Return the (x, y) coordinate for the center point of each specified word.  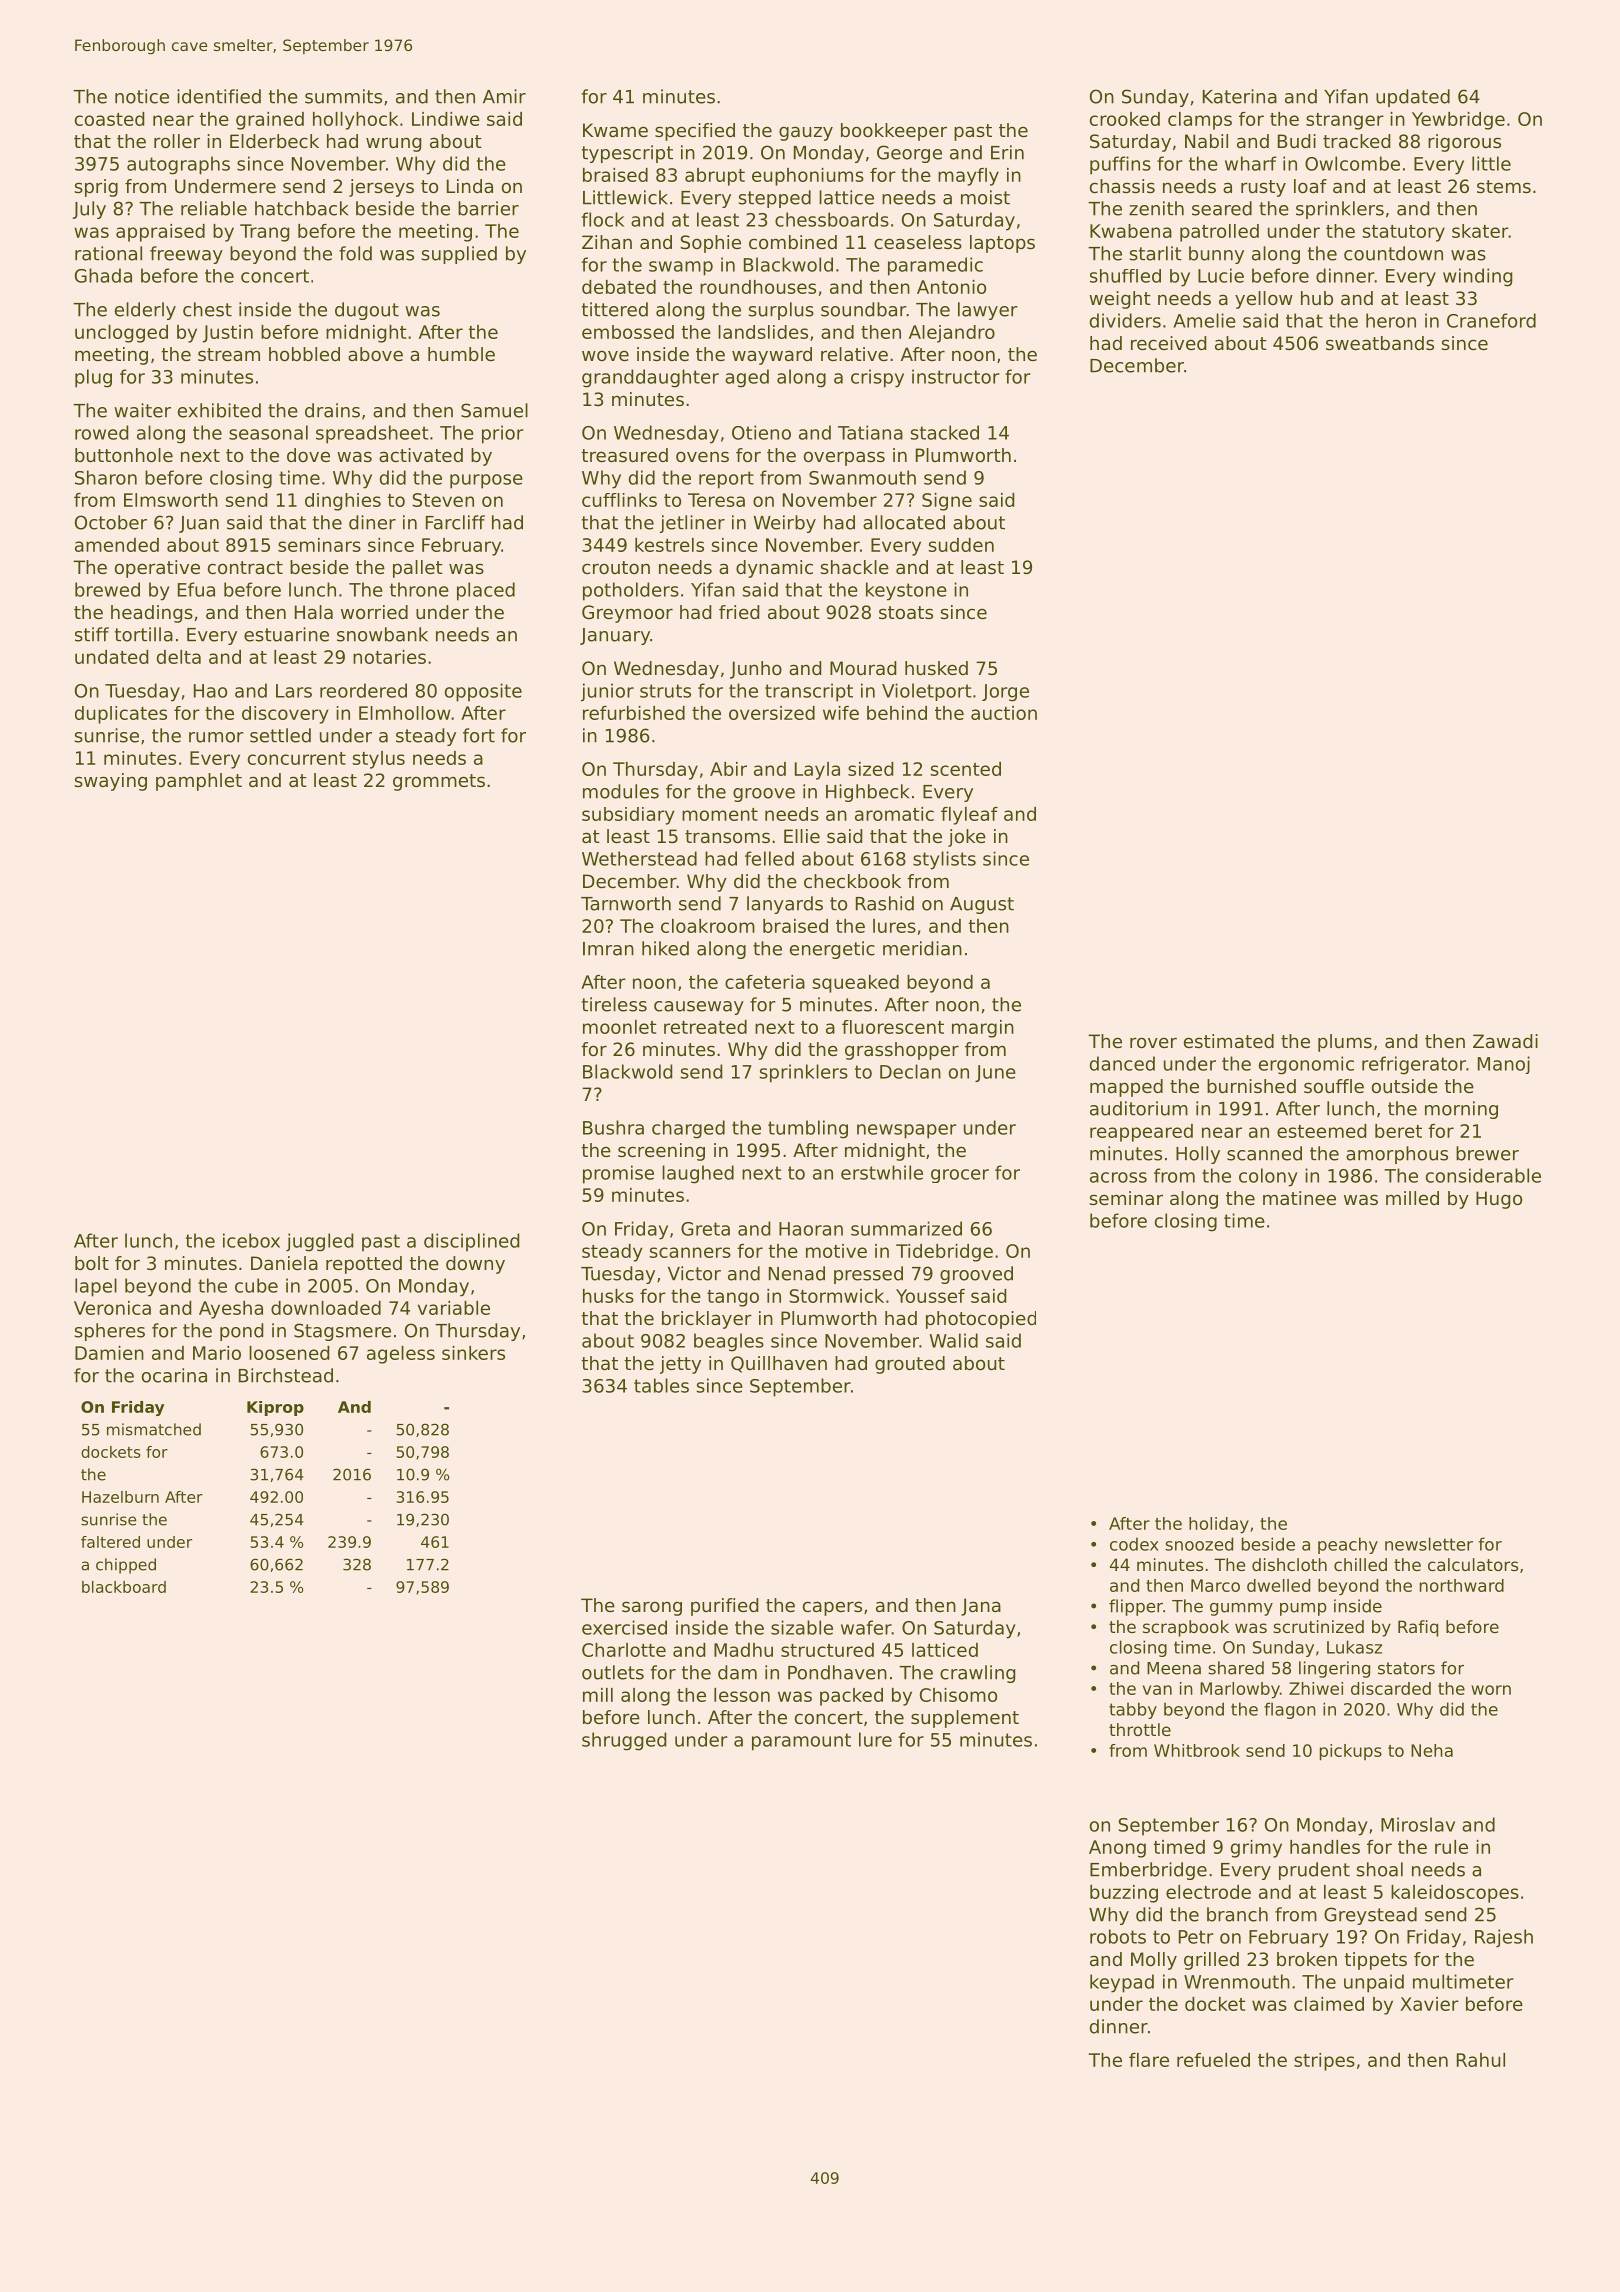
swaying (111, 782)
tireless (614, 1004)
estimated (1229, 1041)
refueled (1213, 2060)
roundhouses (758, 287)
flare (1149, 2060)
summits (343, 96)
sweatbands (1380, 343)
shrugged (624, 1741)
